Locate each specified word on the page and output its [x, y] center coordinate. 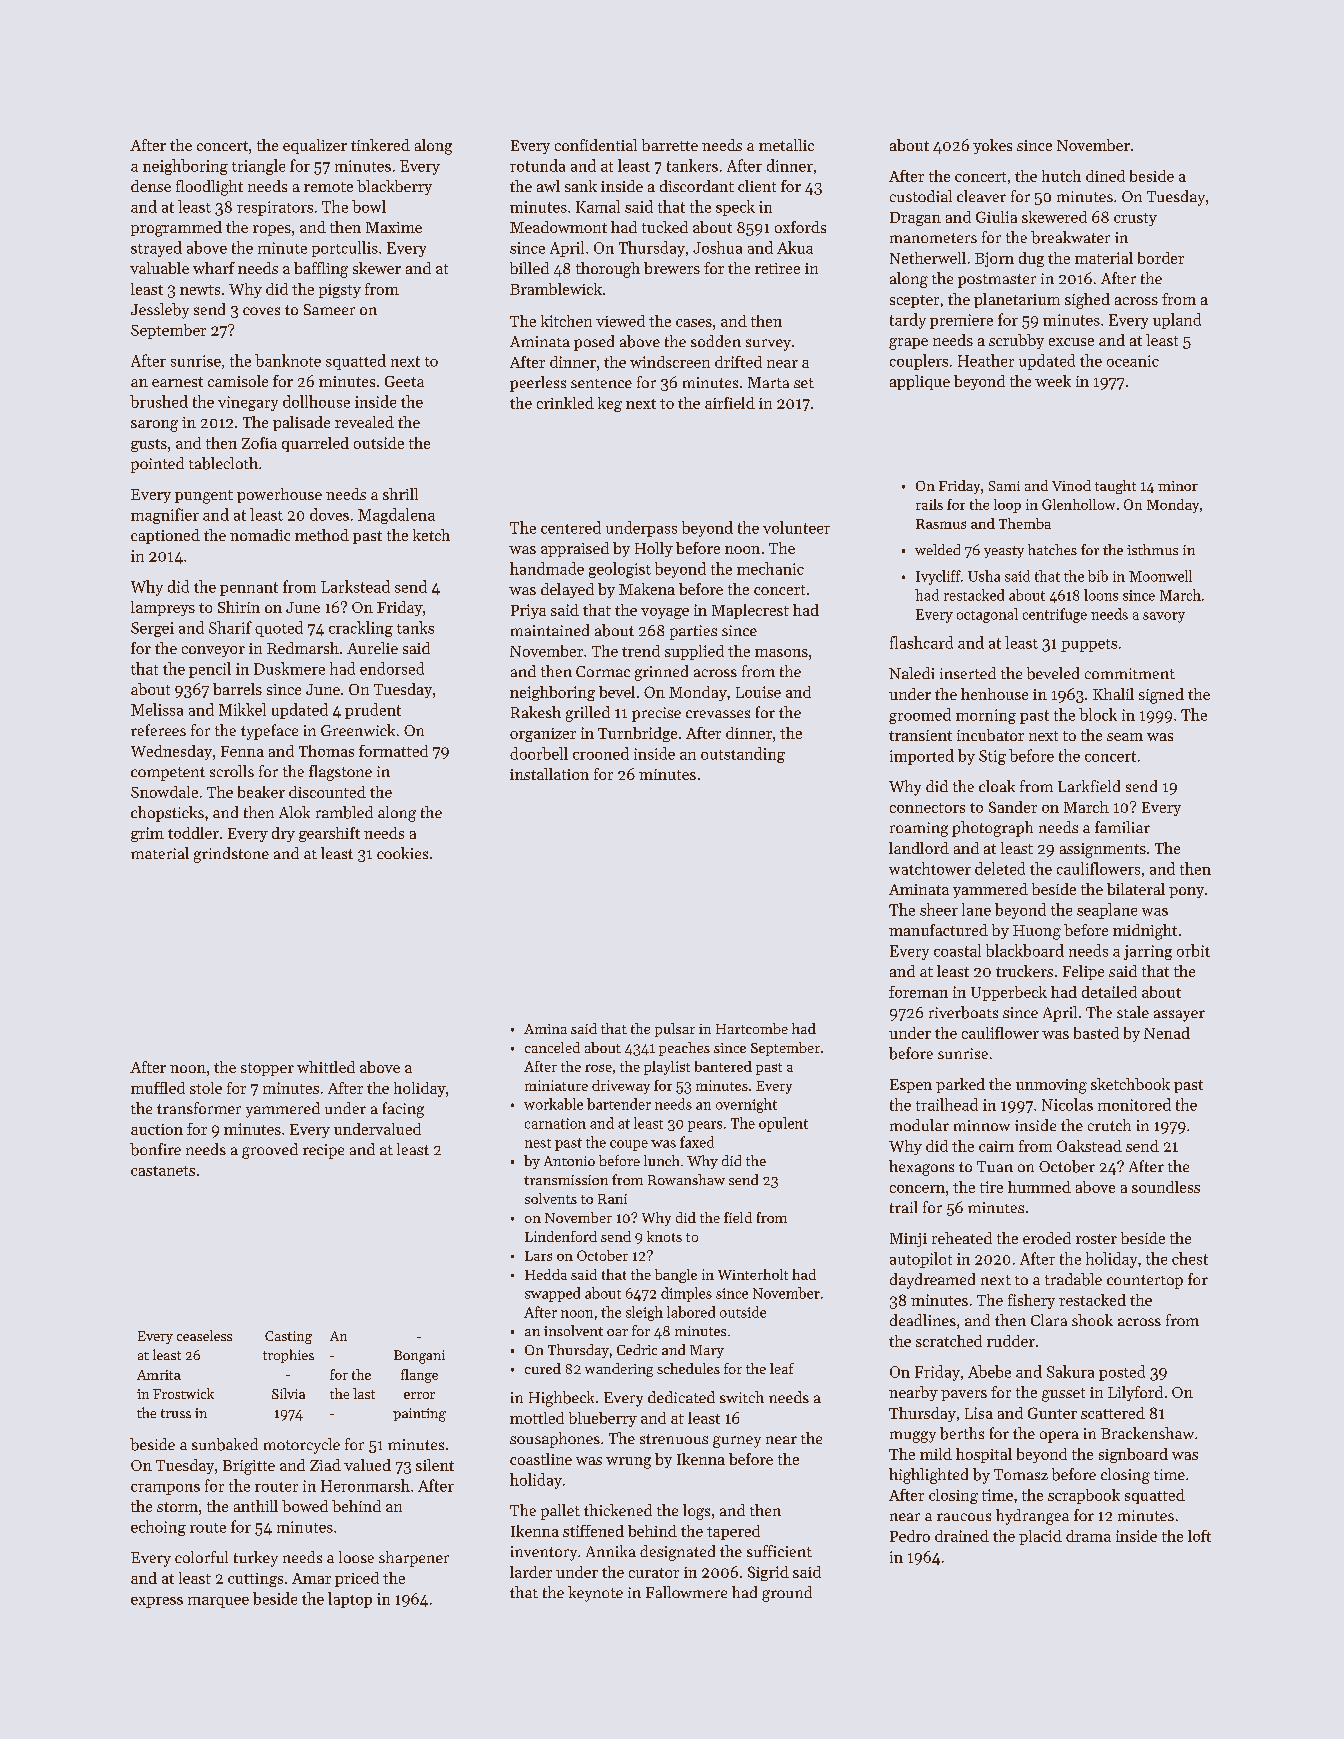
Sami [1004, 486]
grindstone [231, 855]
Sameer [329, 309]
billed [529, 268]
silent [435, 1465]
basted [1096, 1033]
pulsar [675, 1030]
